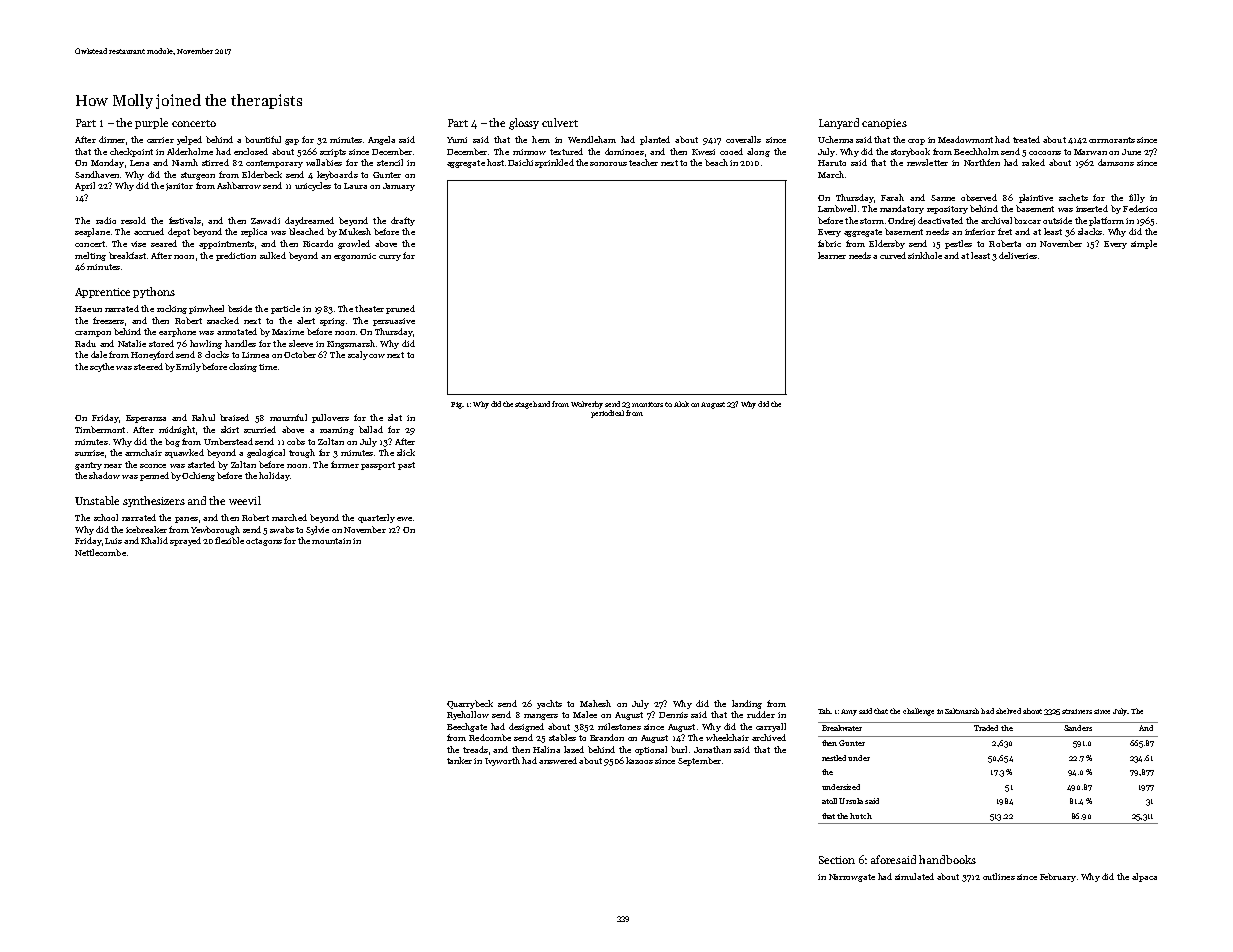 This document has height=952, width=1233. Describe the element at coordinates (1144, 877) in the document. I see `alpaca` at that location.
